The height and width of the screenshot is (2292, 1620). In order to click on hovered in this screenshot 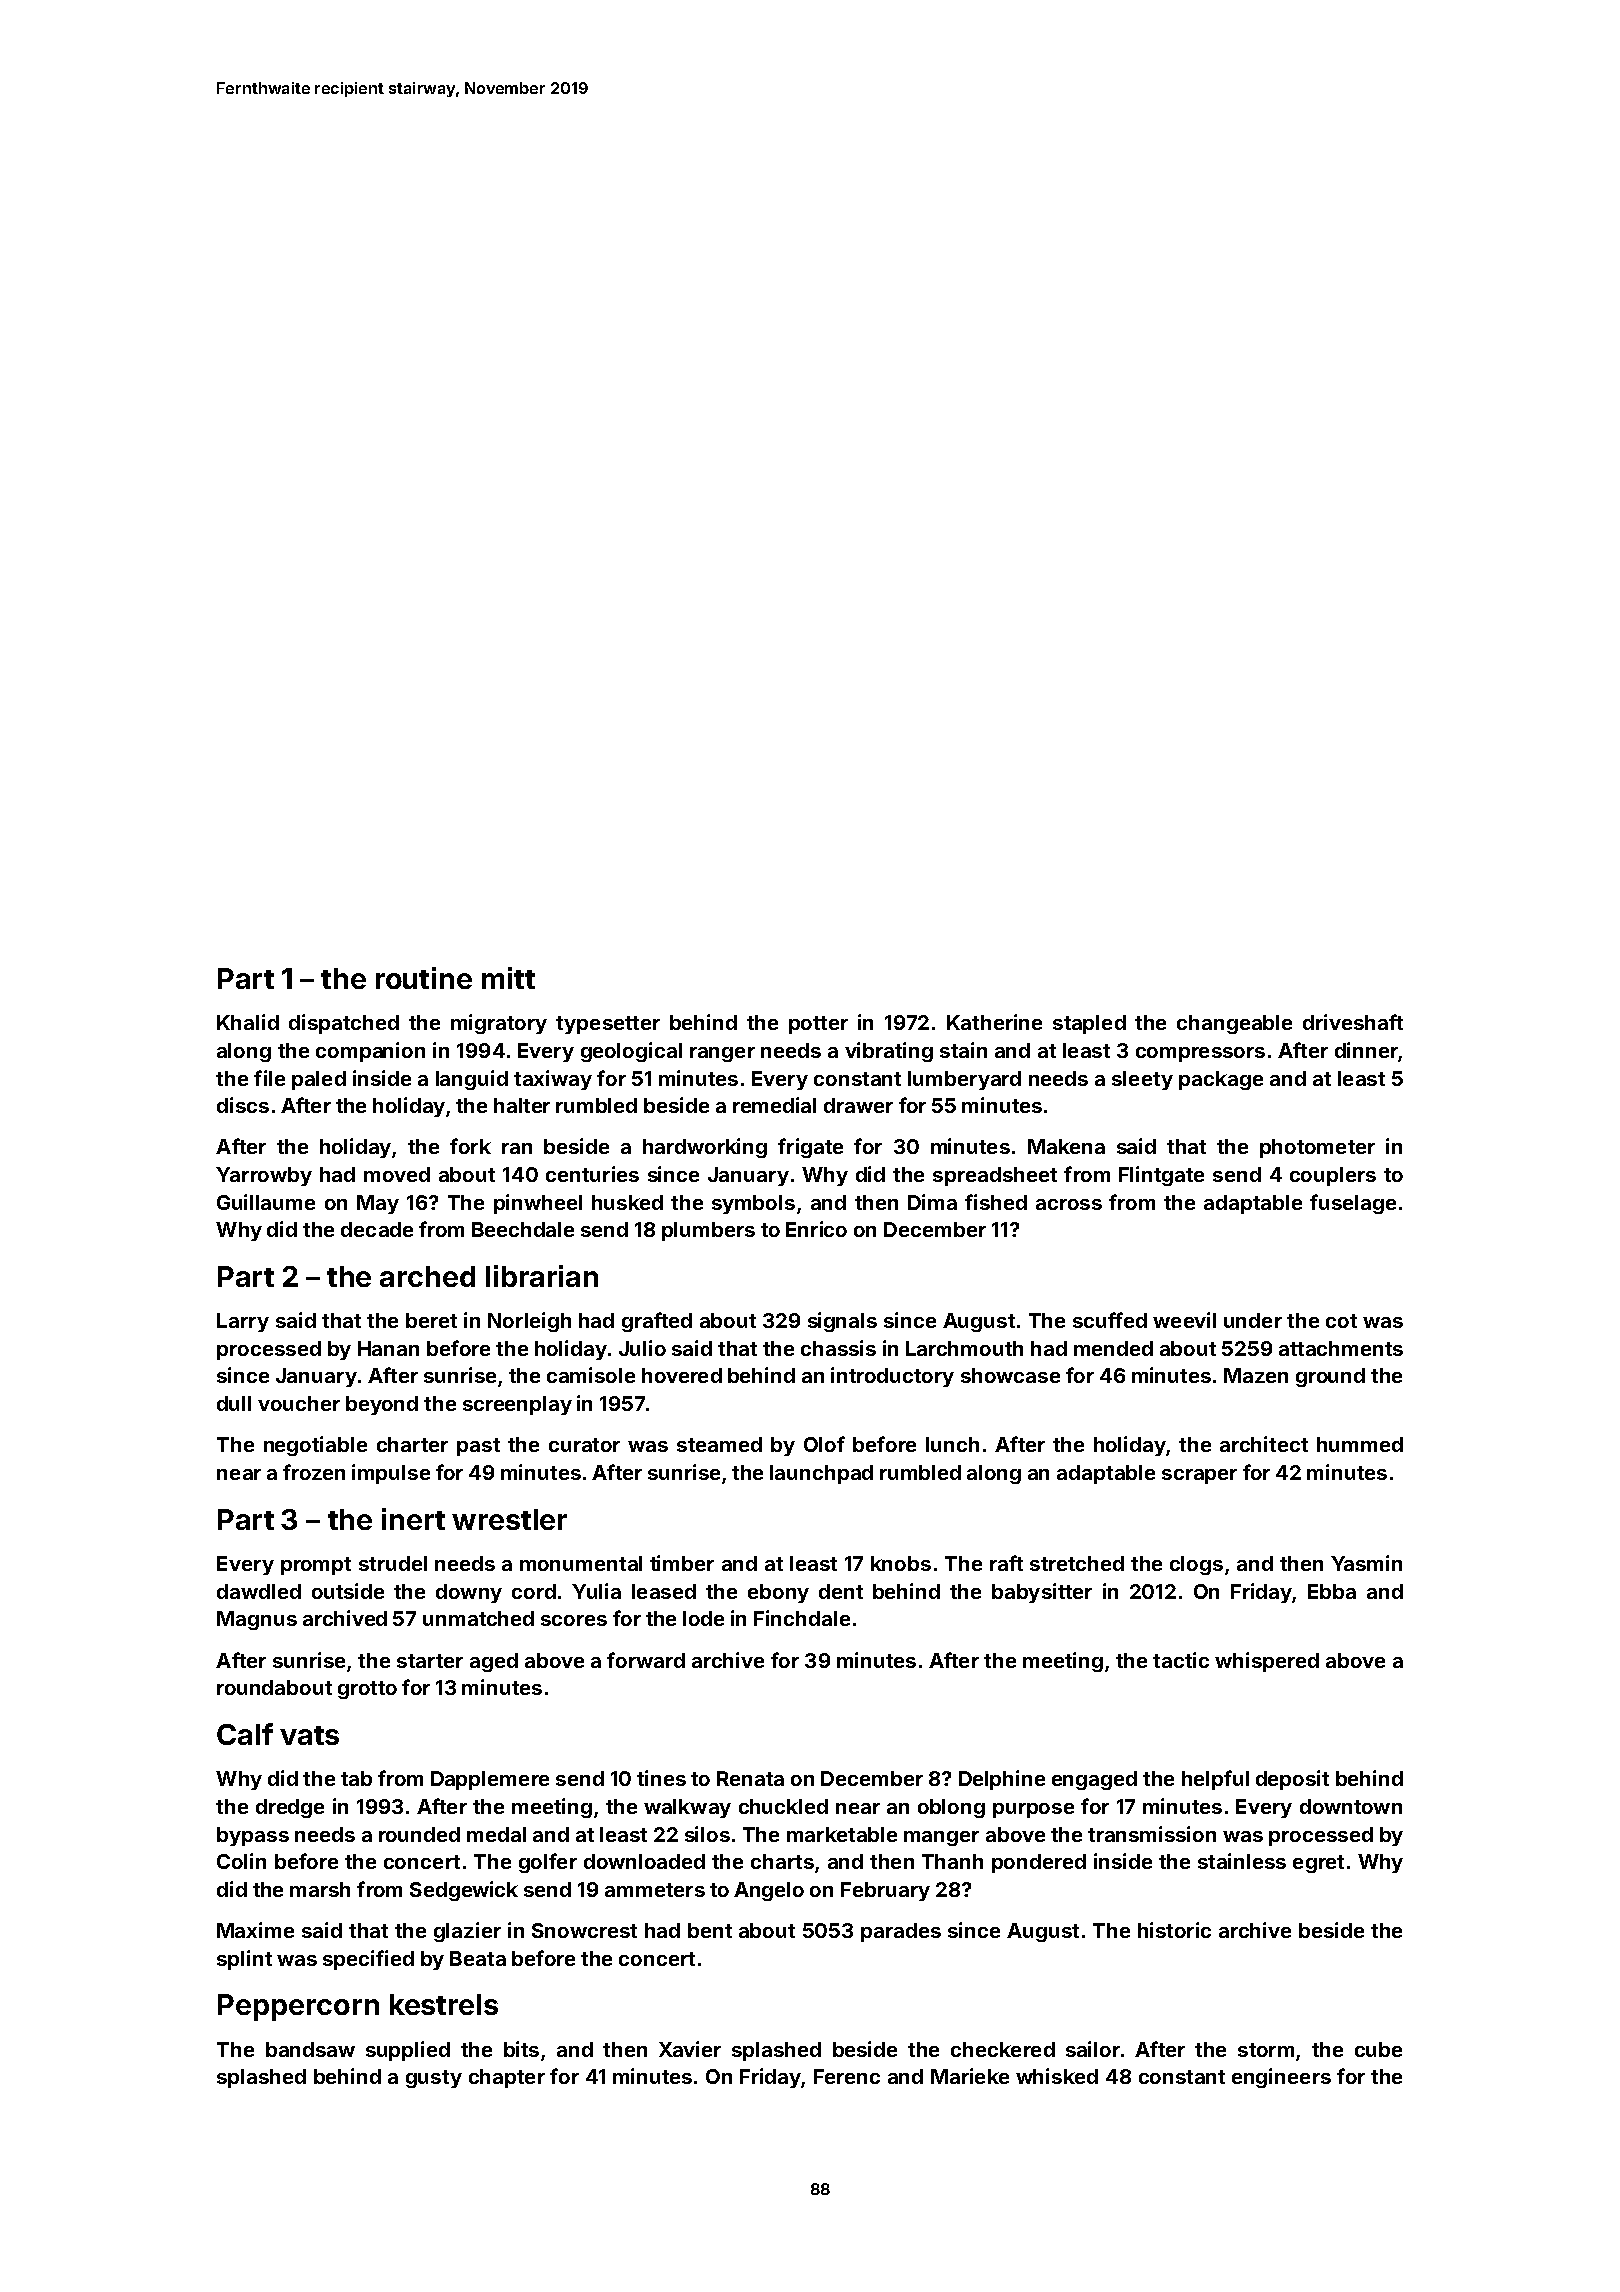, I will do `click(682, 1375)`.
